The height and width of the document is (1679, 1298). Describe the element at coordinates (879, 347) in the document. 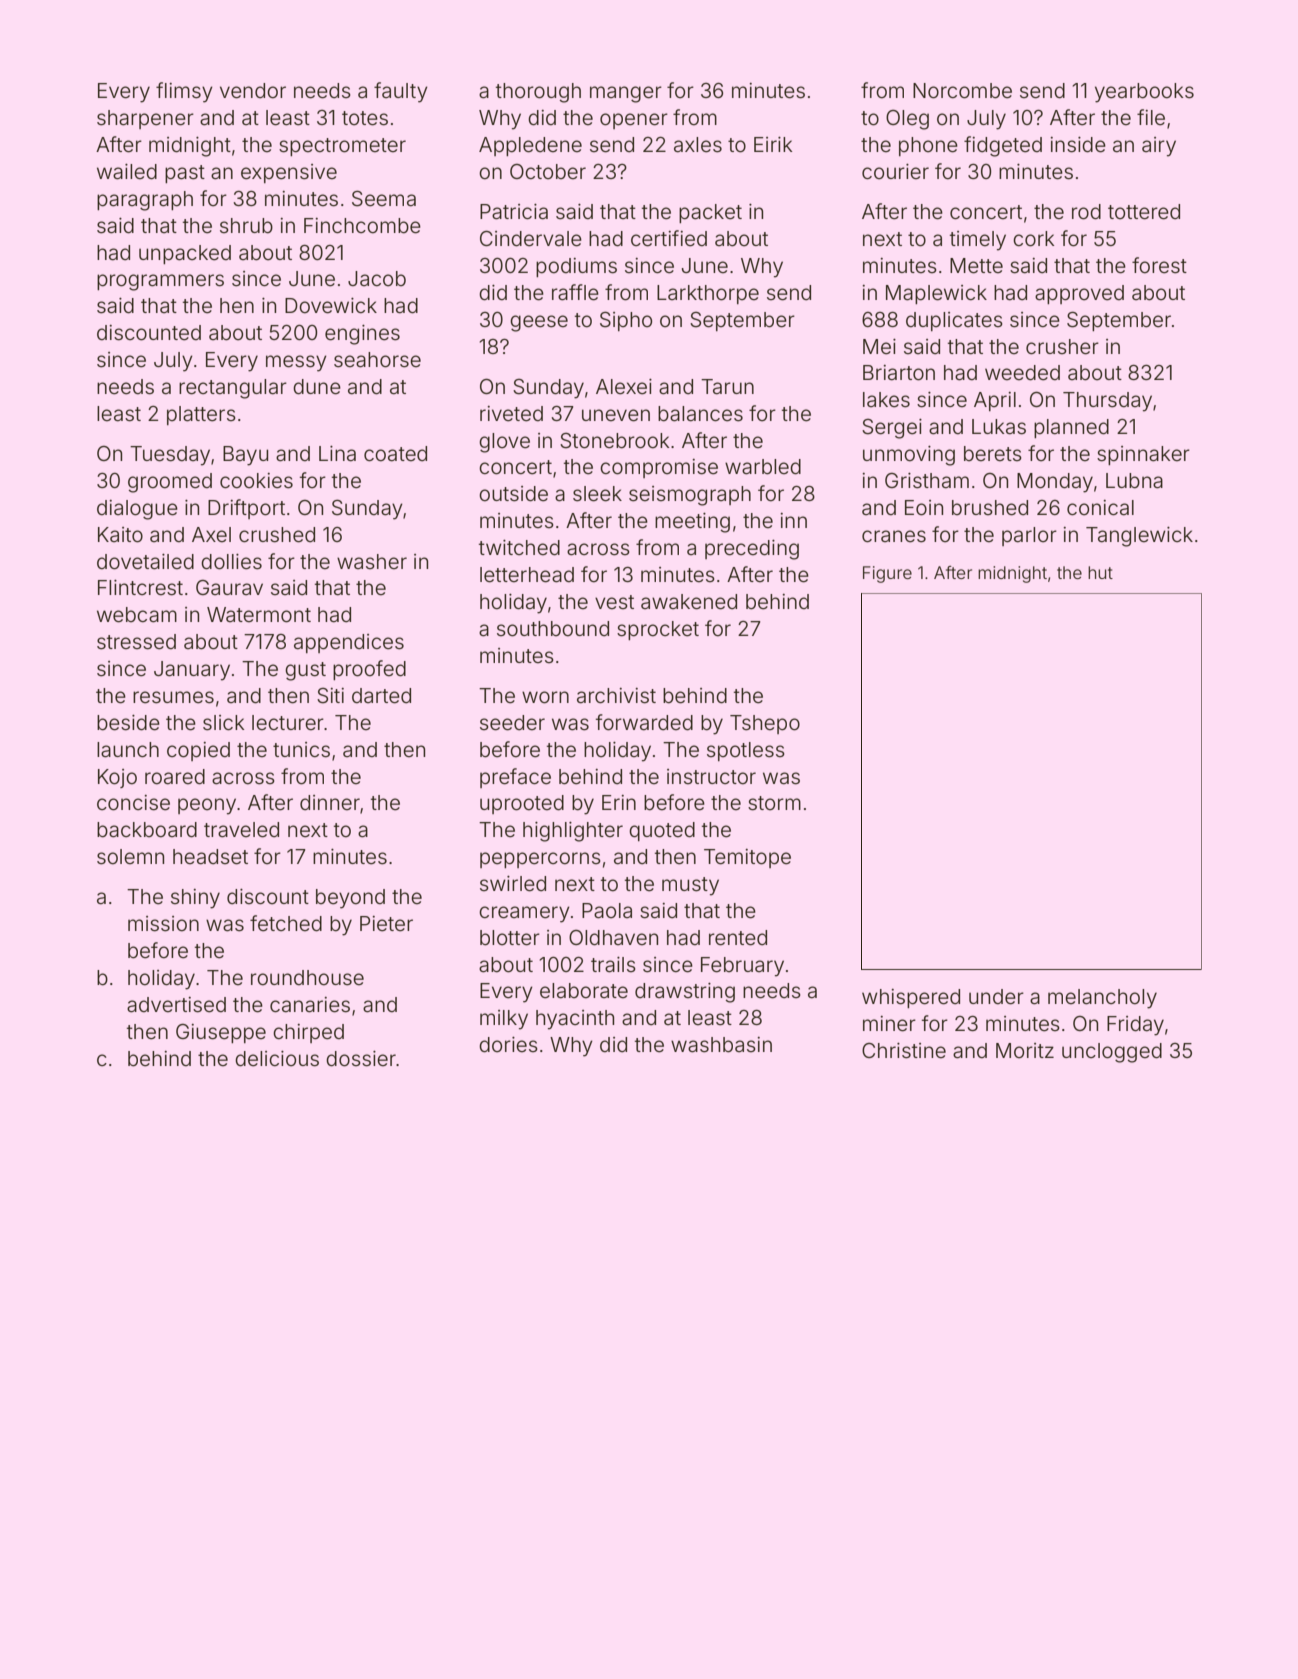

I see `Mei` at that location.
